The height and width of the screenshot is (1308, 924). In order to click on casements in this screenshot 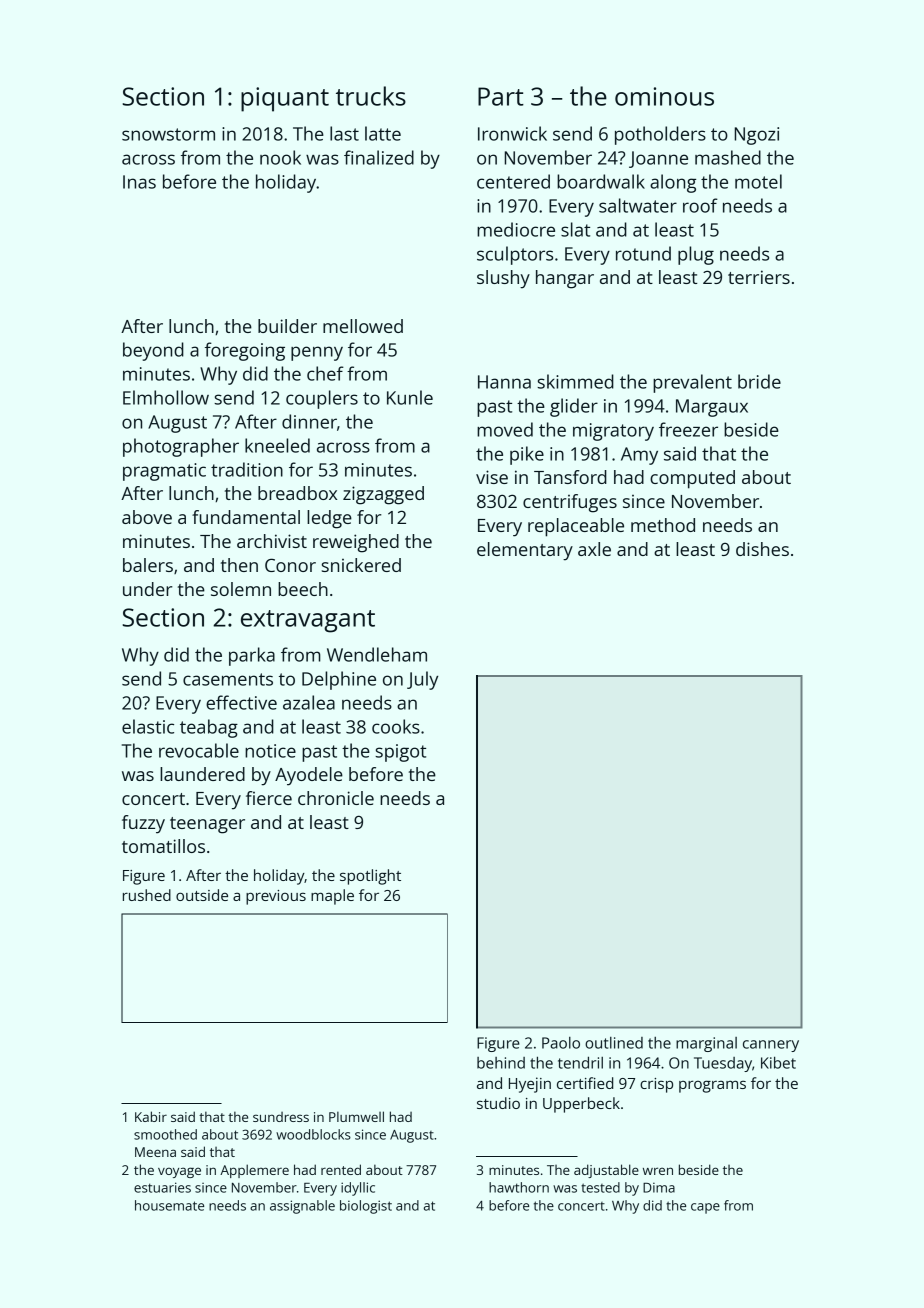, I will do `click(228, 679)`.
